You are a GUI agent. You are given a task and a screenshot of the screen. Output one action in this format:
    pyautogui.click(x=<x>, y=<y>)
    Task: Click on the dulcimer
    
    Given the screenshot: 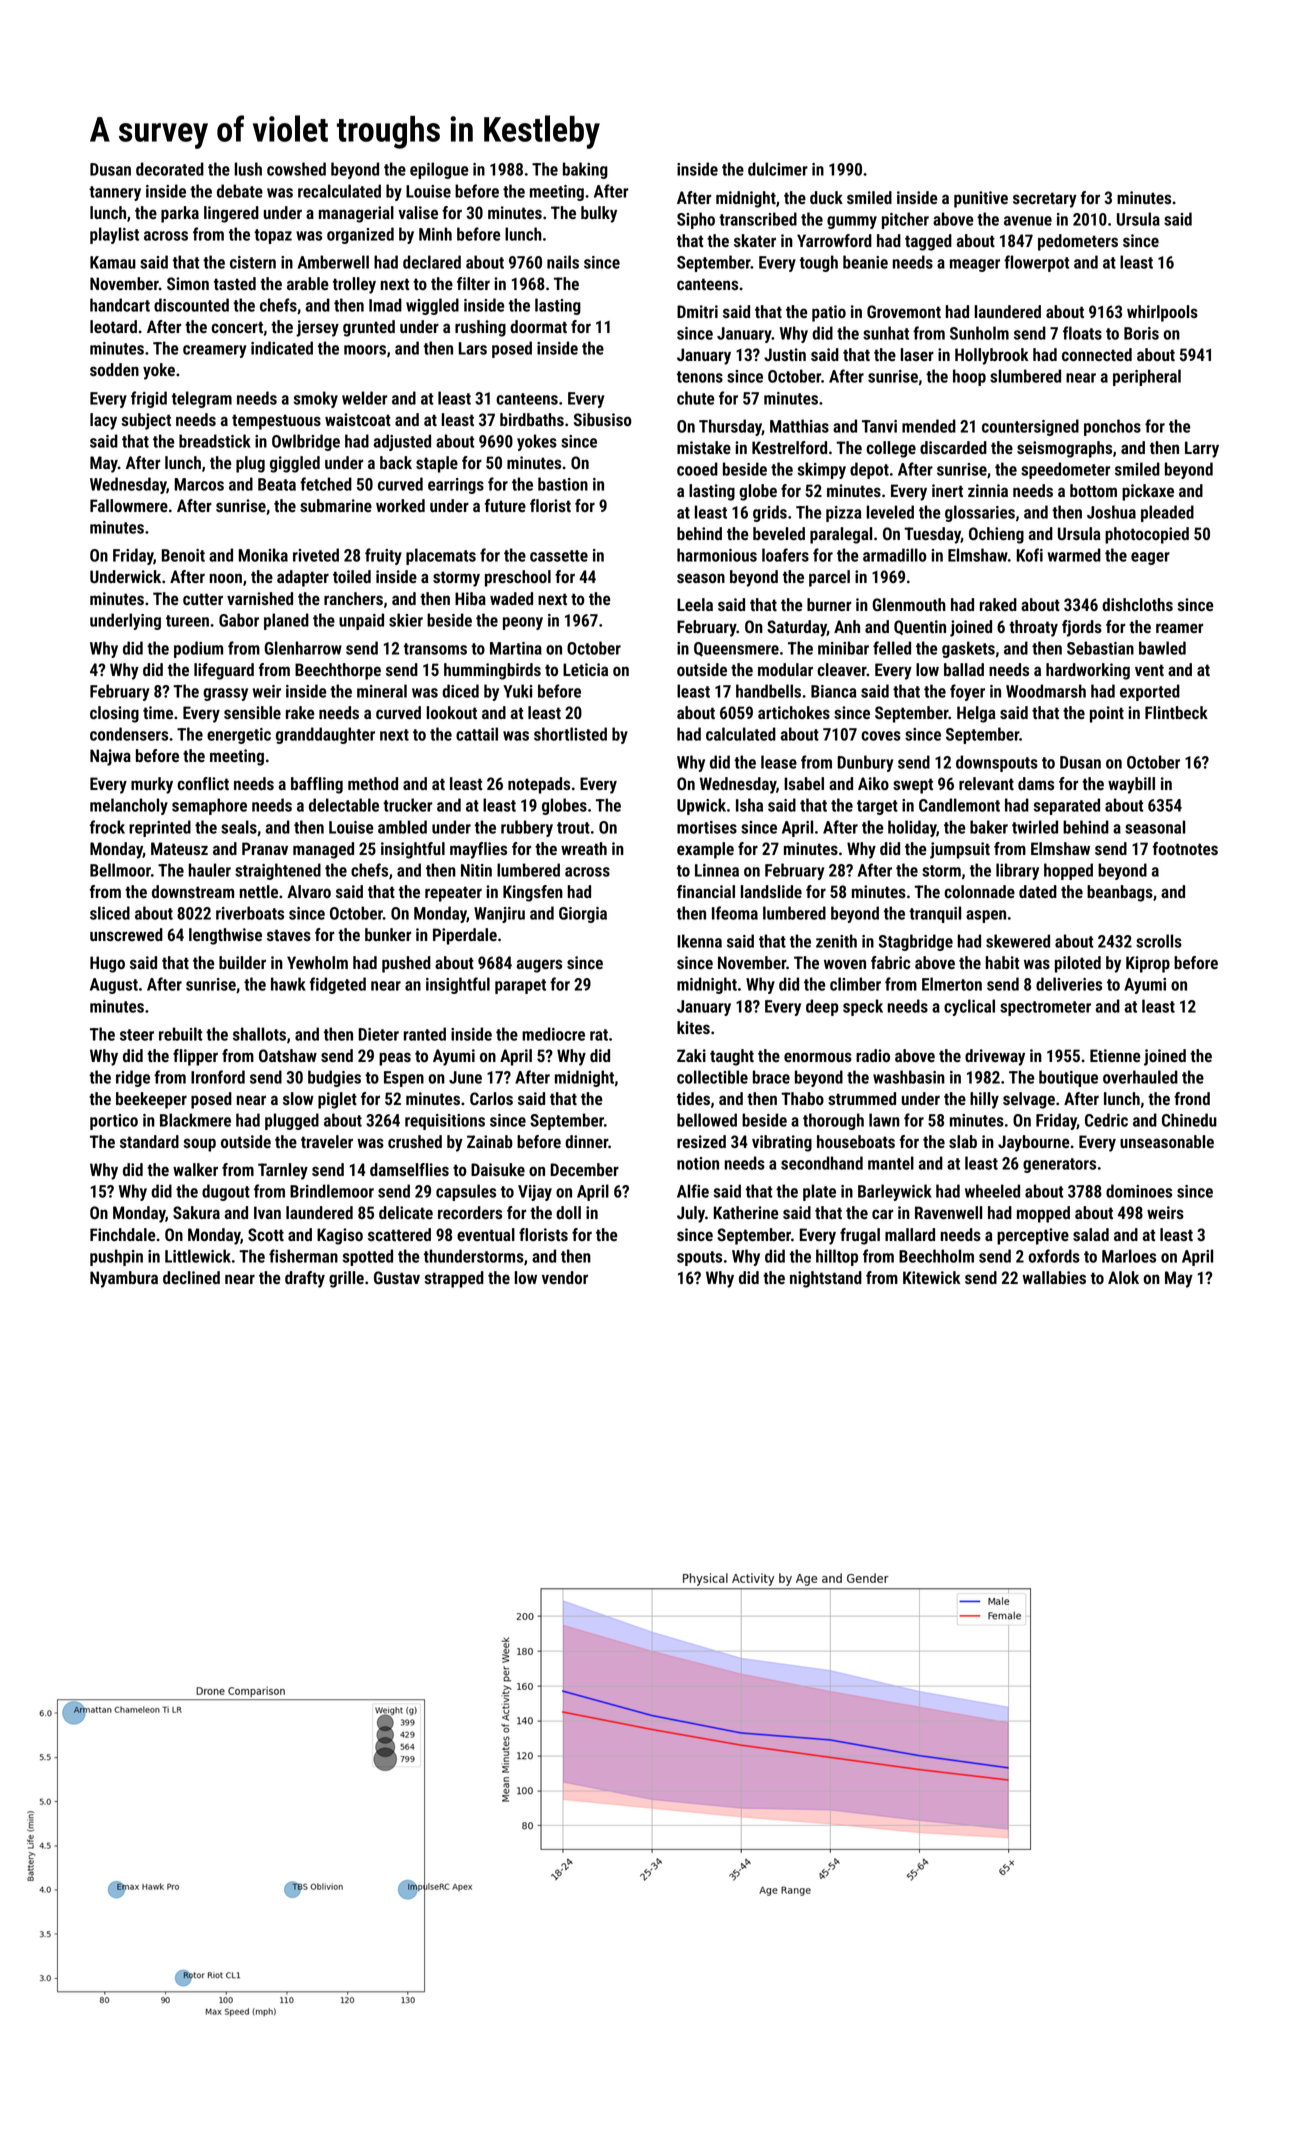 What is the action you would take?
    pyautogui.click(x=778, y=169)
